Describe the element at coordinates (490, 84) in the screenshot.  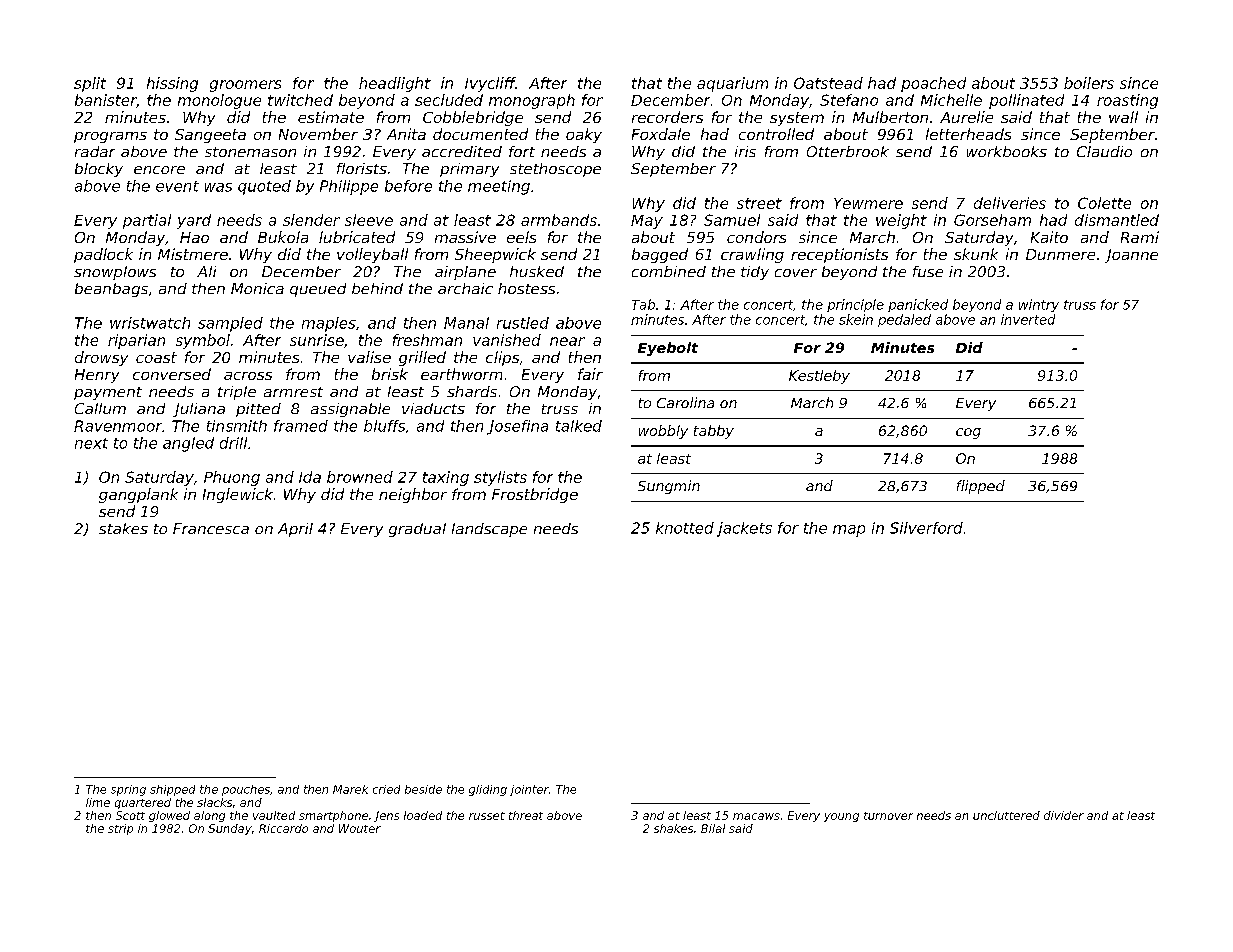
I see `Ivycliff` at that location.
